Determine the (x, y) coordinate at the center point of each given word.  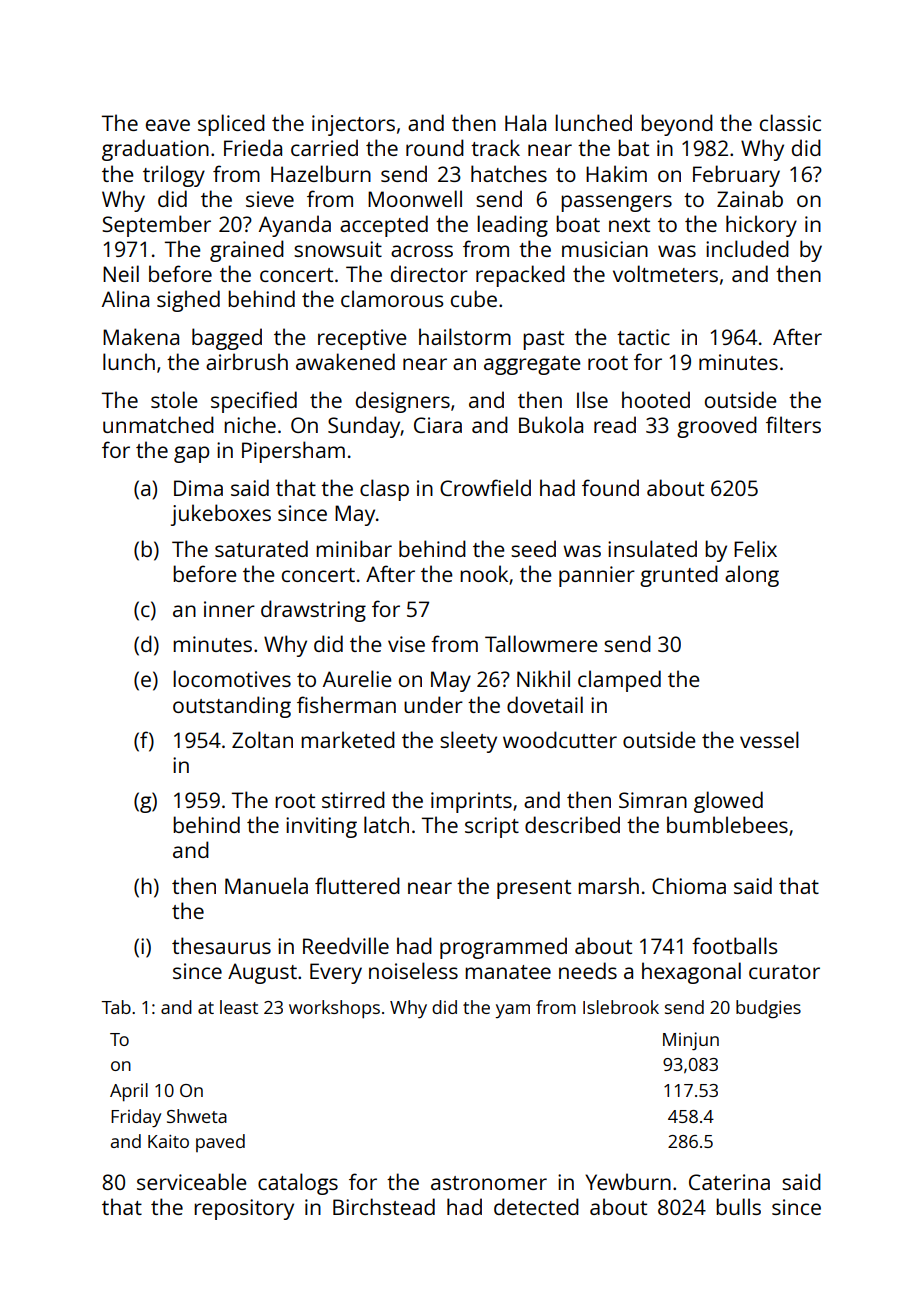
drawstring (313, 611)
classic (790, 122)
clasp (384, 490)
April (129, 1092)
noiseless (413, 970)
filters (793, 424)
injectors (353, 125)
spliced (231, 125)
